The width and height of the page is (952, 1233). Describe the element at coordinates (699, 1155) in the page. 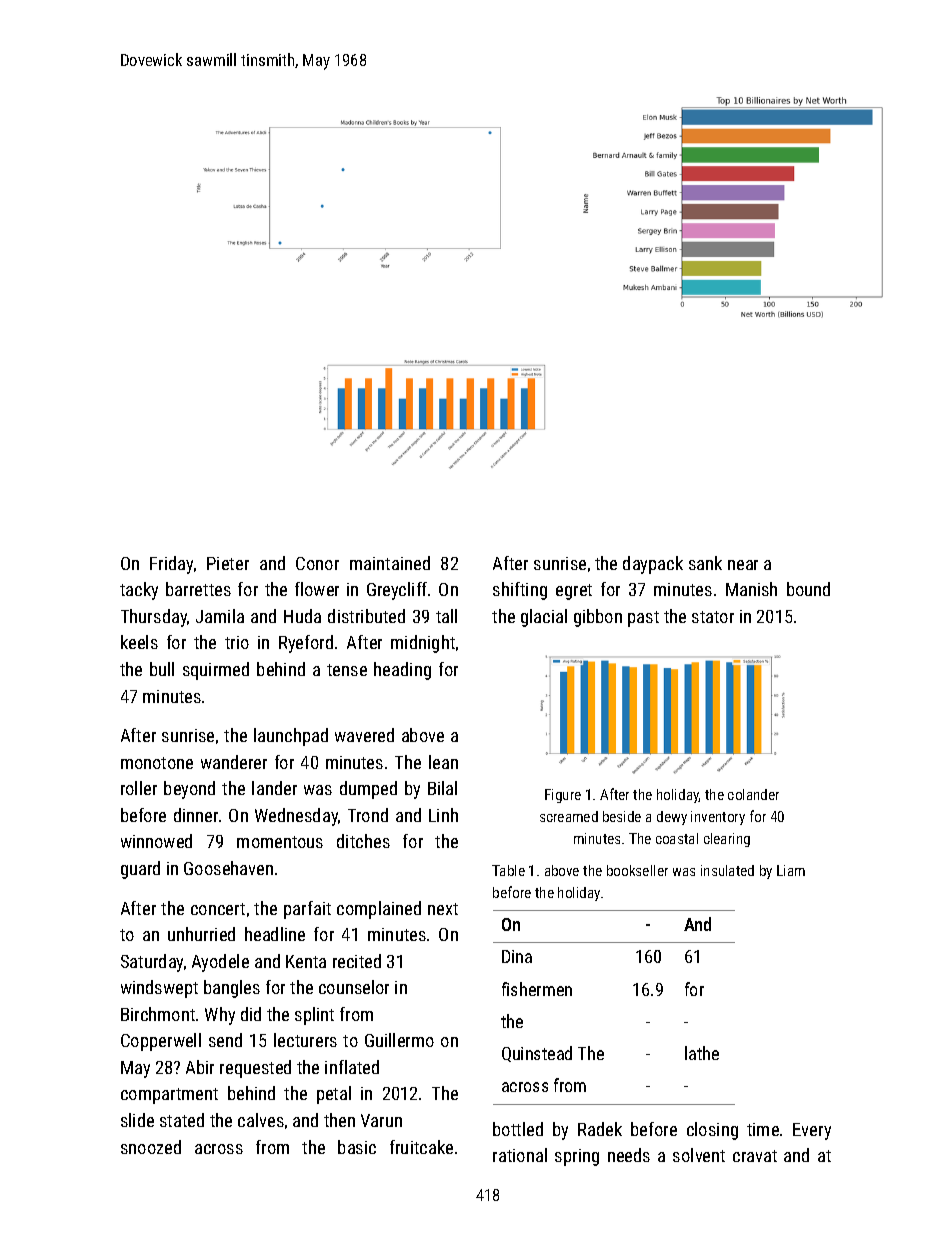

I see `solvent` at that location.
